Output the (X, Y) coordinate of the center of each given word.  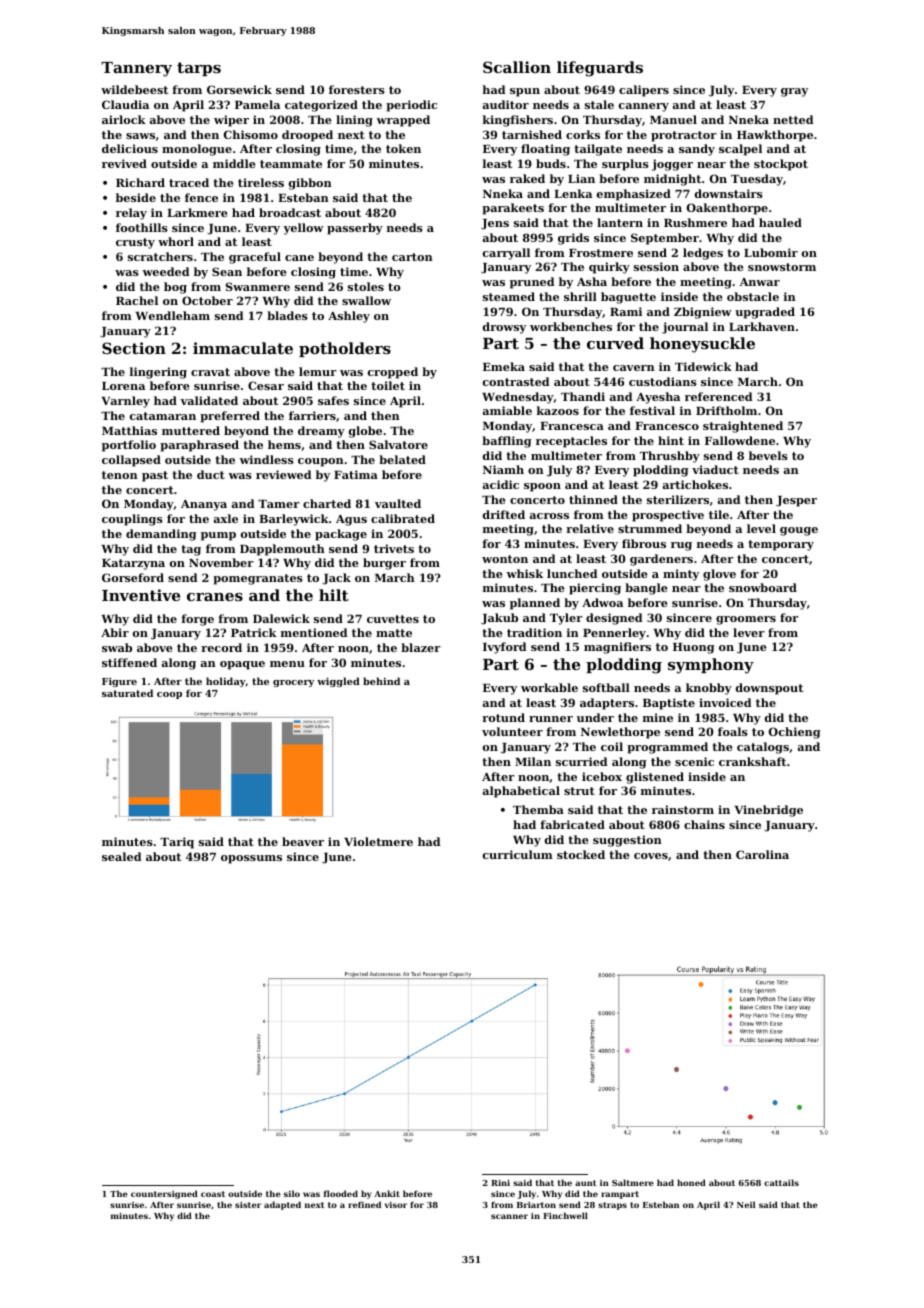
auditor (506, 104)
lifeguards (600, 69)
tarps (199, 69)
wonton (505, 559)
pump (218, 536)
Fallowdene (740, 440)
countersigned (164, 1194)
